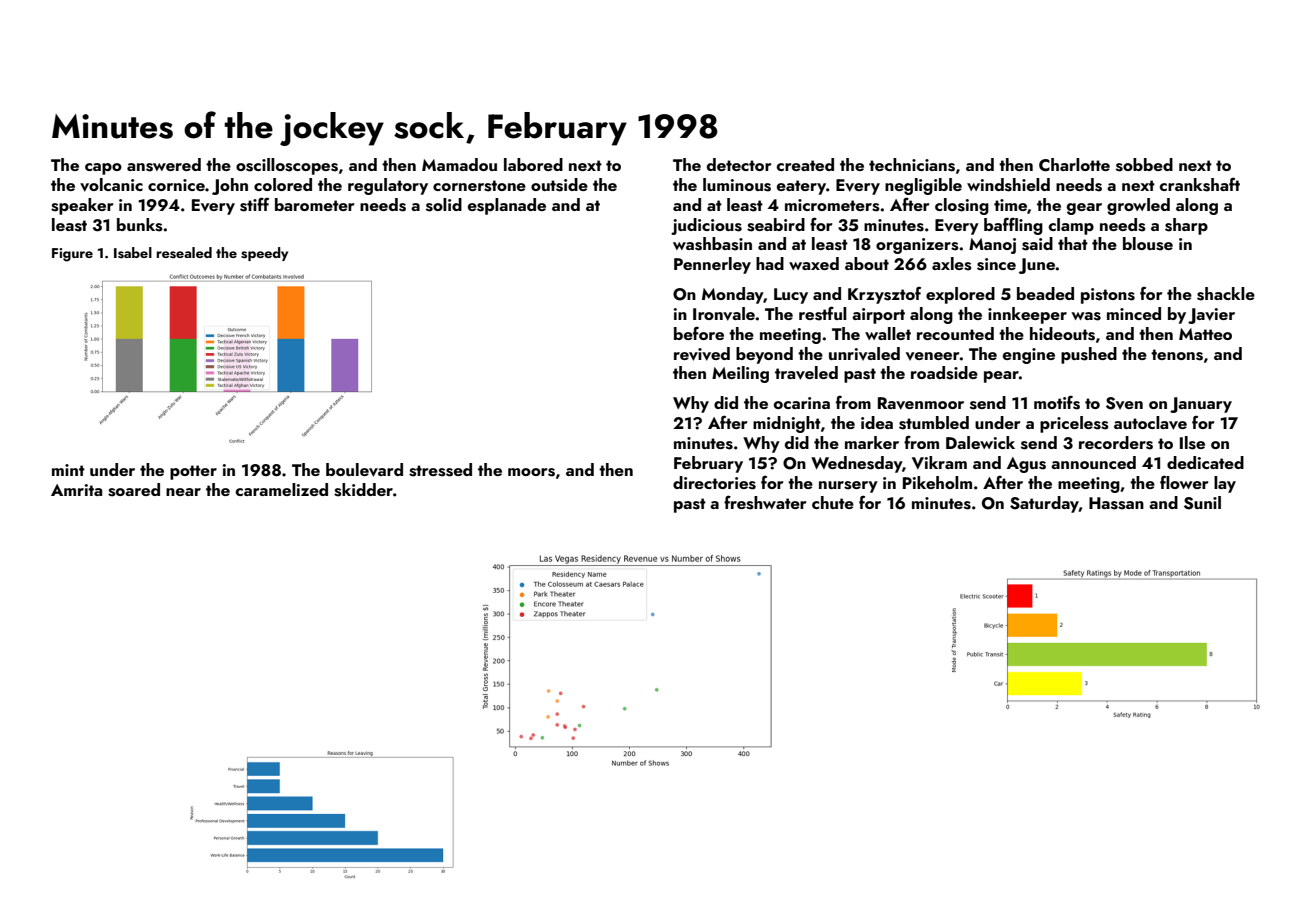  Describe the element at coordinates (68, 470) in the document. I see `mint` at that location.
